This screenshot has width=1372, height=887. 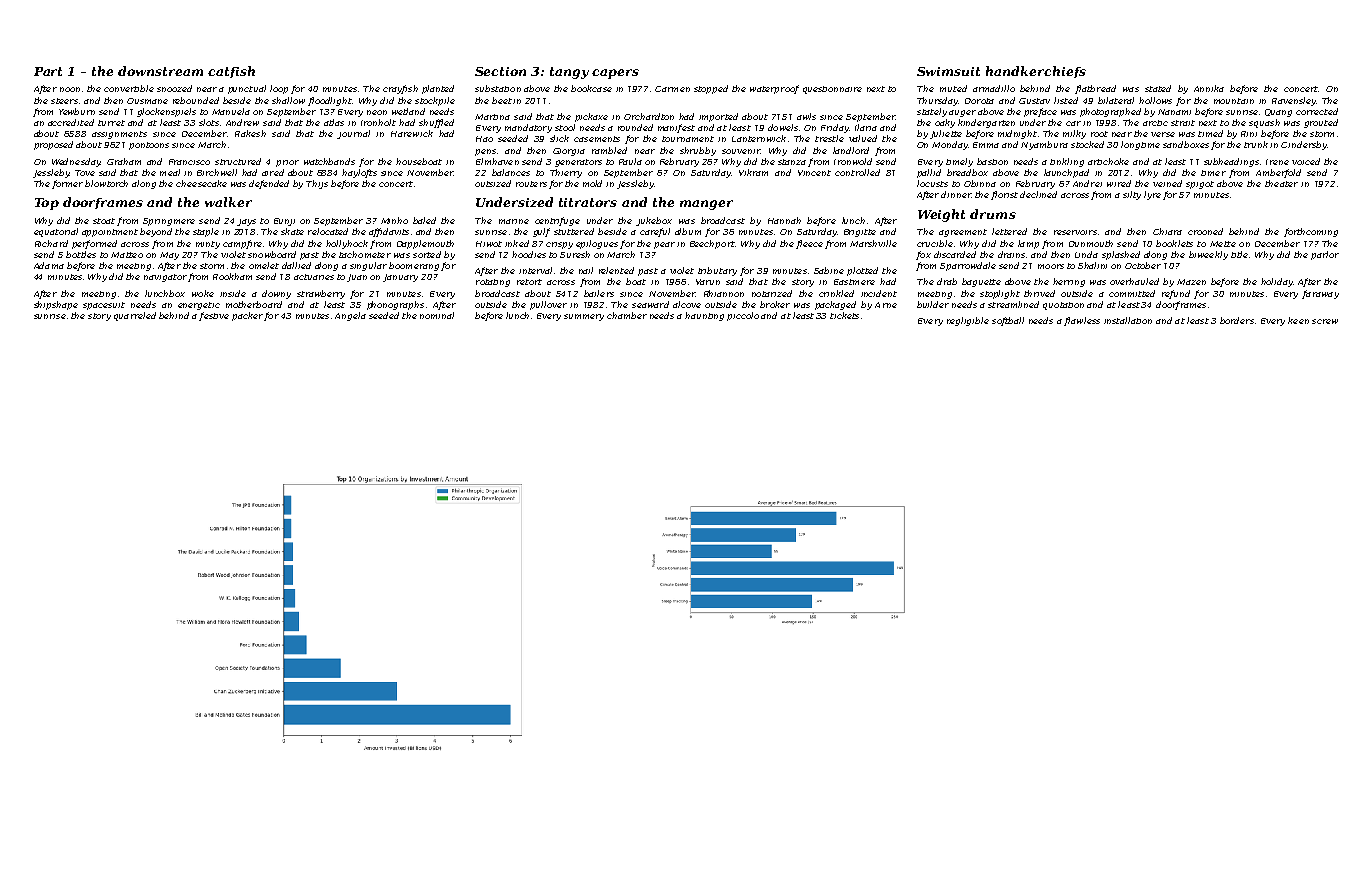 What do you see at coordinates (437, 315) in the screenshot?
I see `nominal` at bounding box center [437, 315].
